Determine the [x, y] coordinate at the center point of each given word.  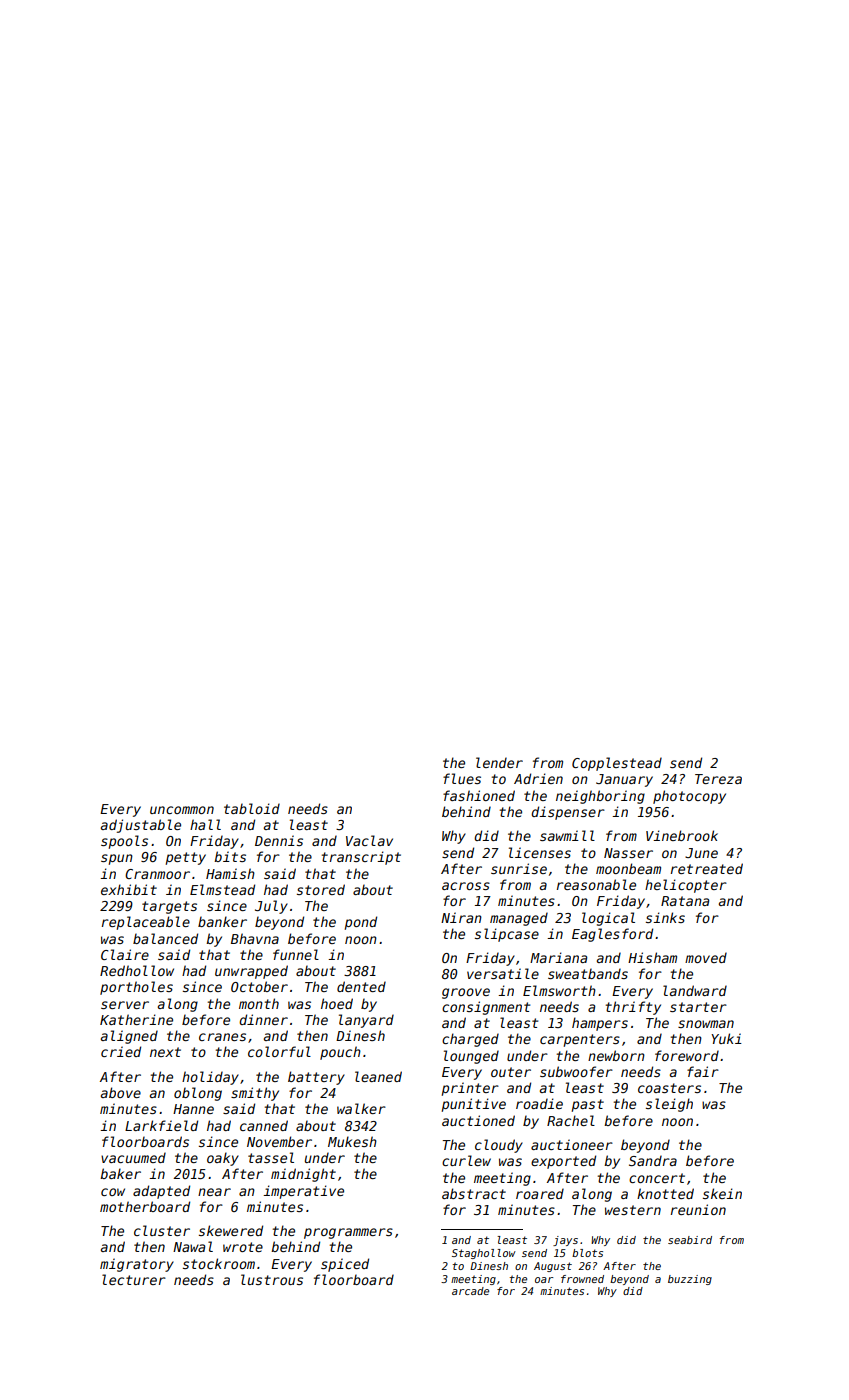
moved [706, 957]
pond [360, 923]
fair [703, 1071]
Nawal [193, 1246]
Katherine [136, 1019]
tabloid [252, 808]
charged [470, 1040]
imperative [303, 1192]
